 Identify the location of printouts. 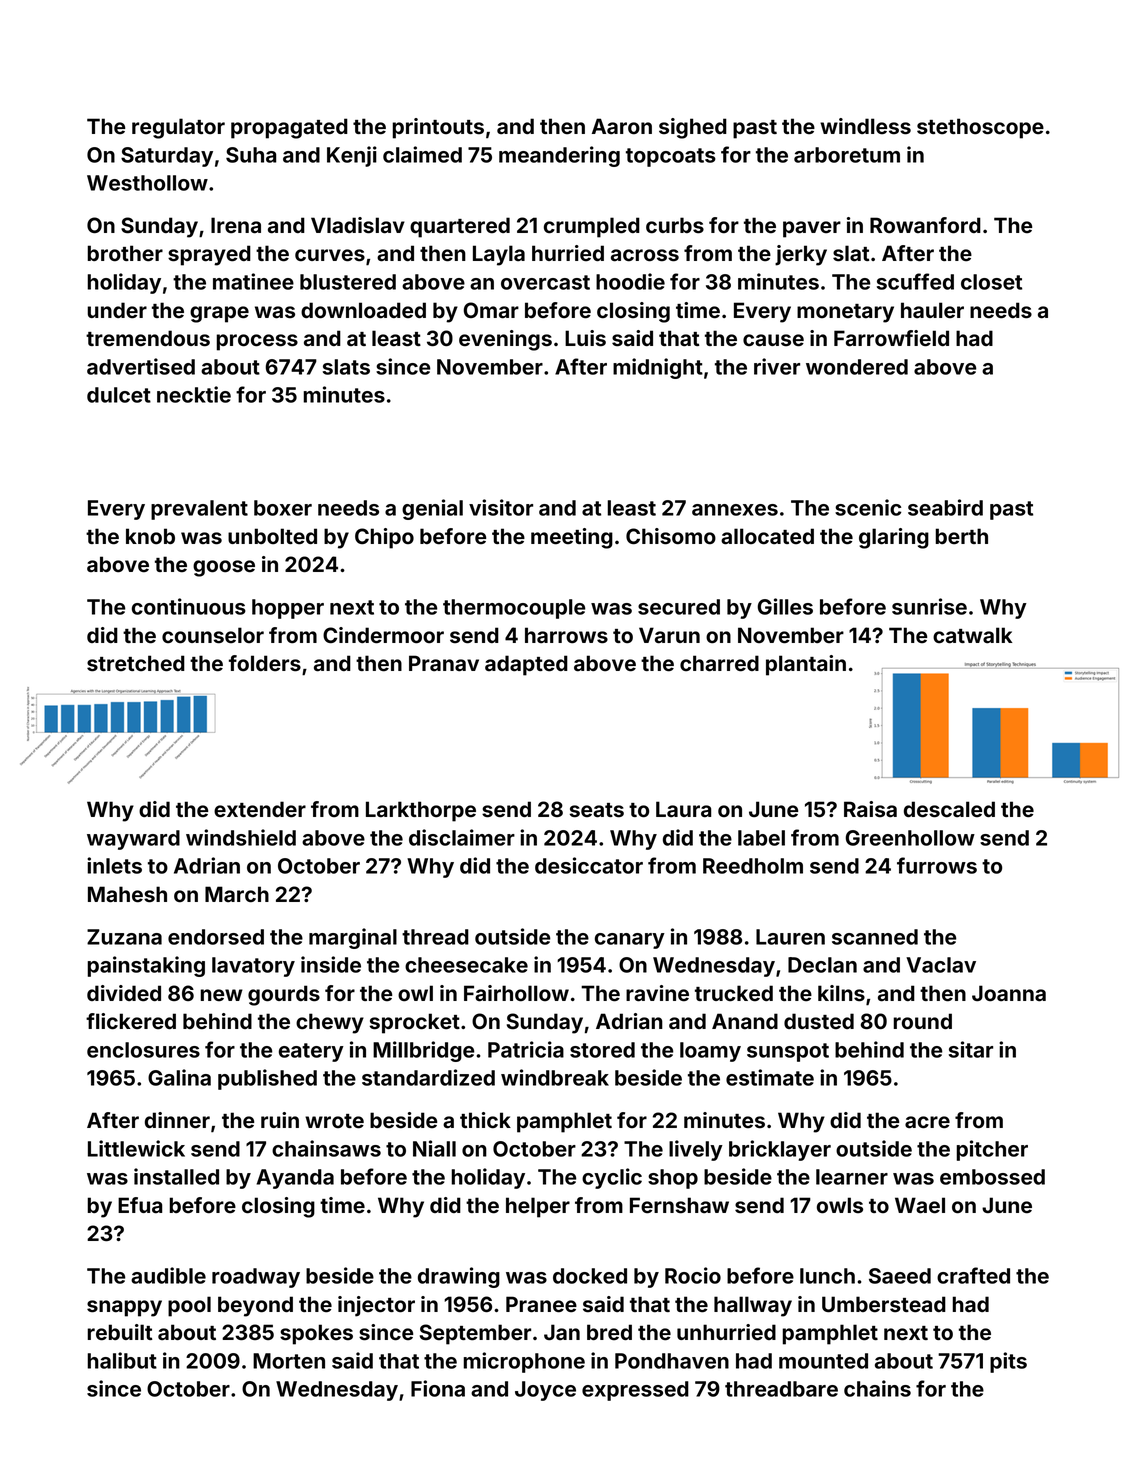
(438, 128).
